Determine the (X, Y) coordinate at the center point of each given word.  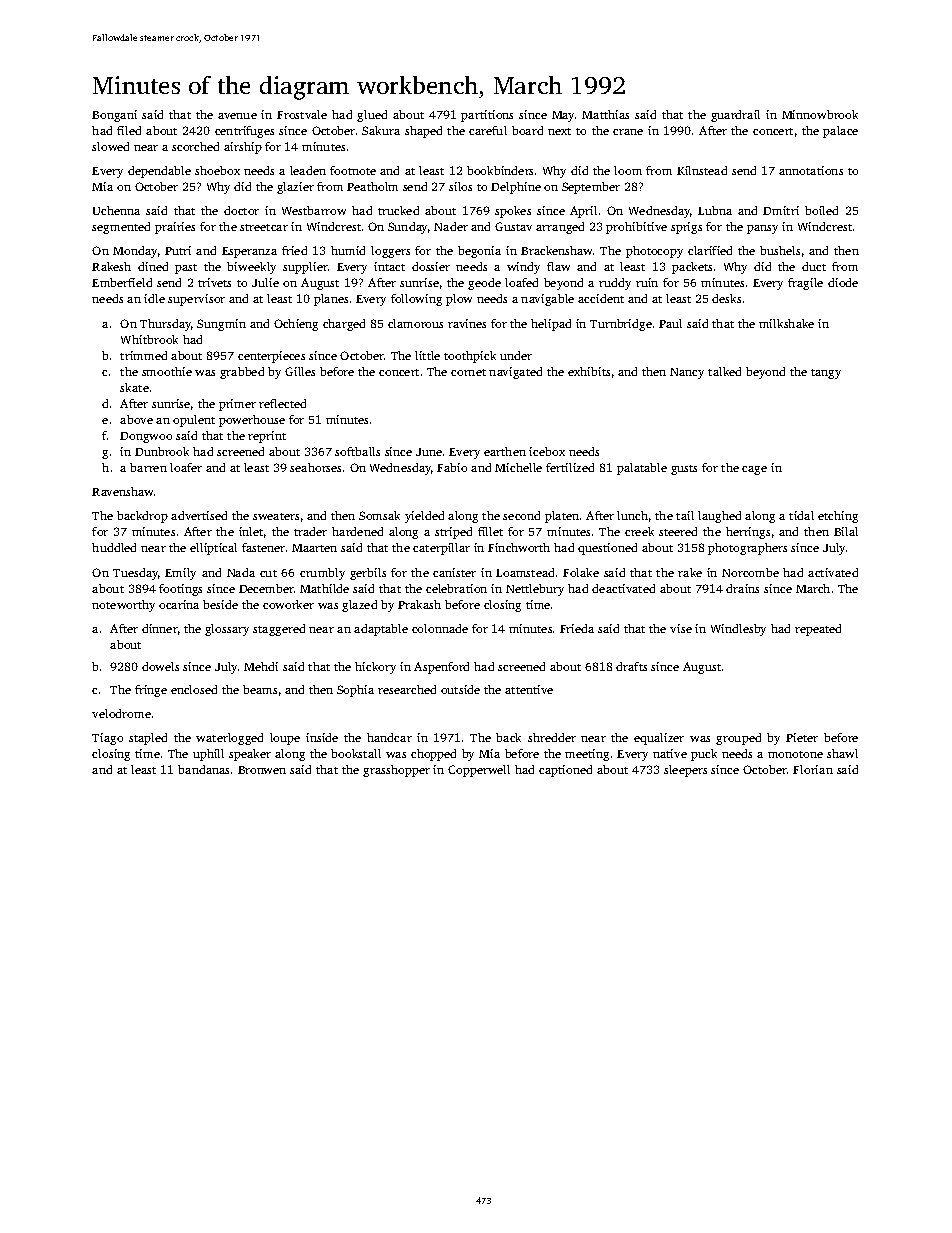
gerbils (368, 574)
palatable (642, 469)
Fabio (452, 467)
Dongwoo (146, 437)
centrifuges (244, 132)
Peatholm (372, 186)
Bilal (846, 531)
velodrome (121, 713)
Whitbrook (149, 339)
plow (459, 300)
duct (814, 266)
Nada (241, 572)
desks (726, 298)
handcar (389, 737)
